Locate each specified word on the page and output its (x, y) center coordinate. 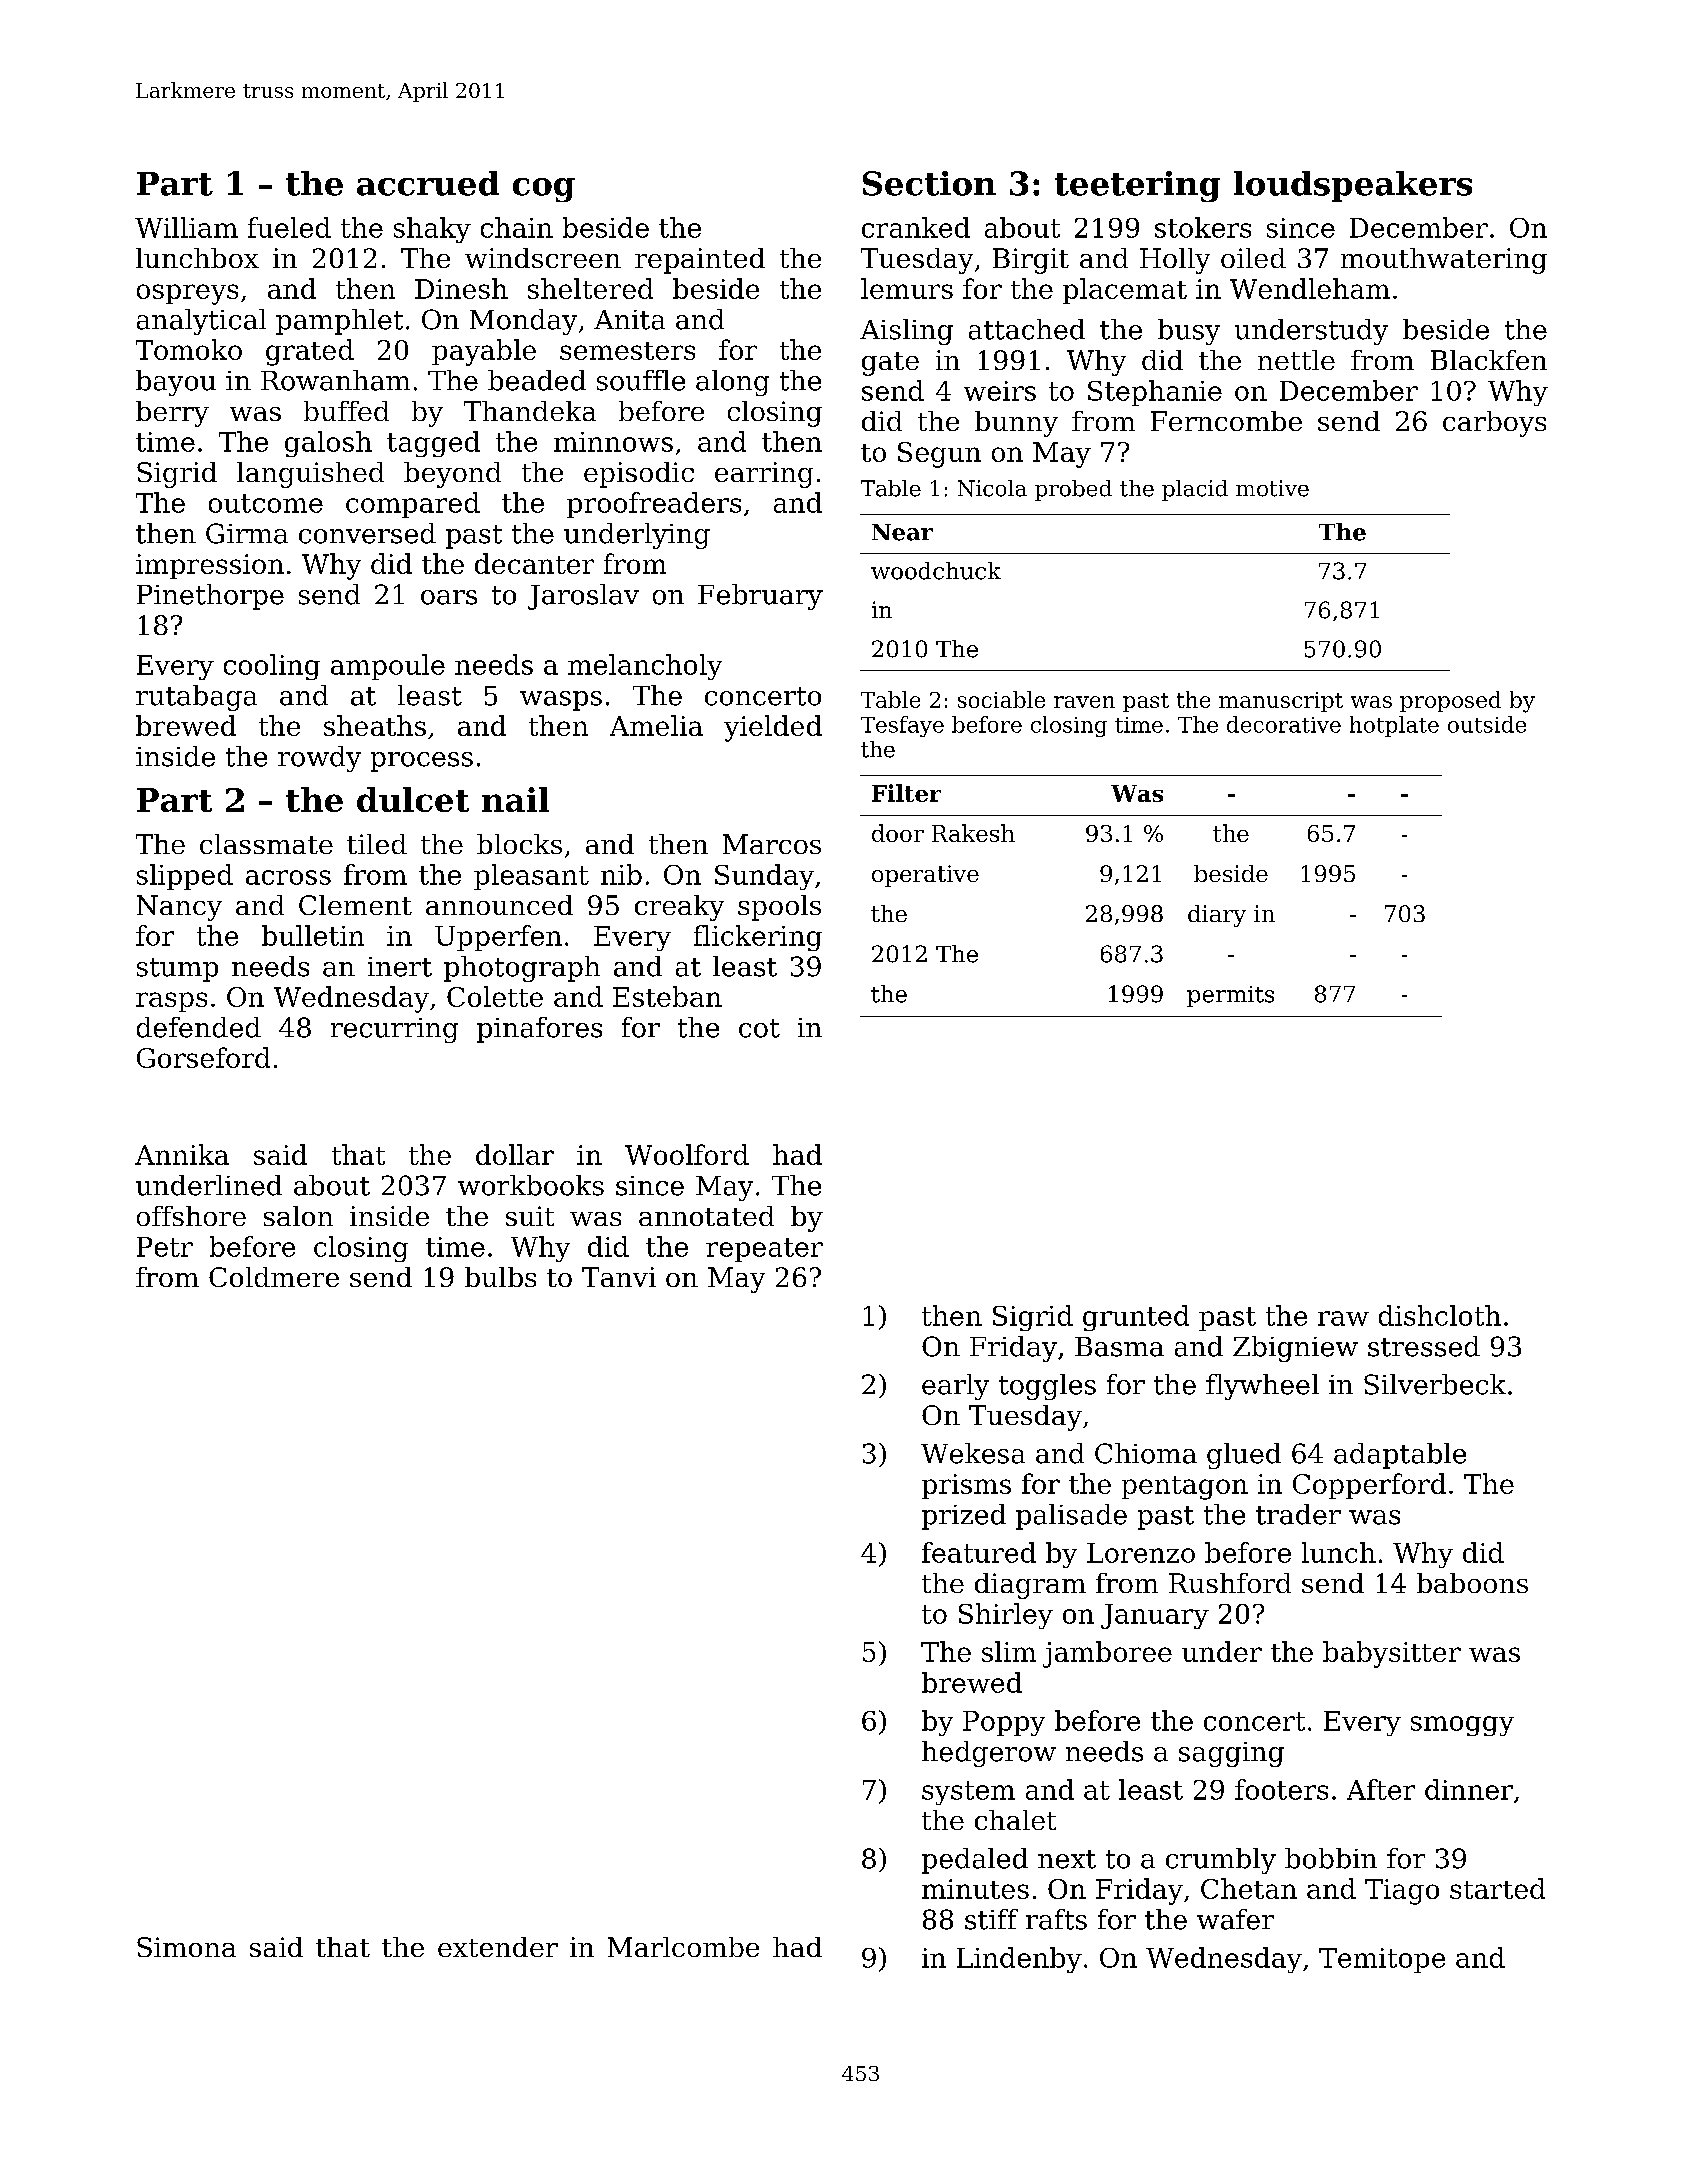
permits (1230, 996)
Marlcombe (683, 1947)
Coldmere (274, 1277)
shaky (432, 230)
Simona (186, 1947)
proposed (1450, 701)
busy (1189, 332)
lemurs (907, 288)
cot (759, 1028)
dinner (1469, 1789)
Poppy (1004, 1723)
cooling (272, 667)
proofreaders (654, 505)
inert (400, 967)
